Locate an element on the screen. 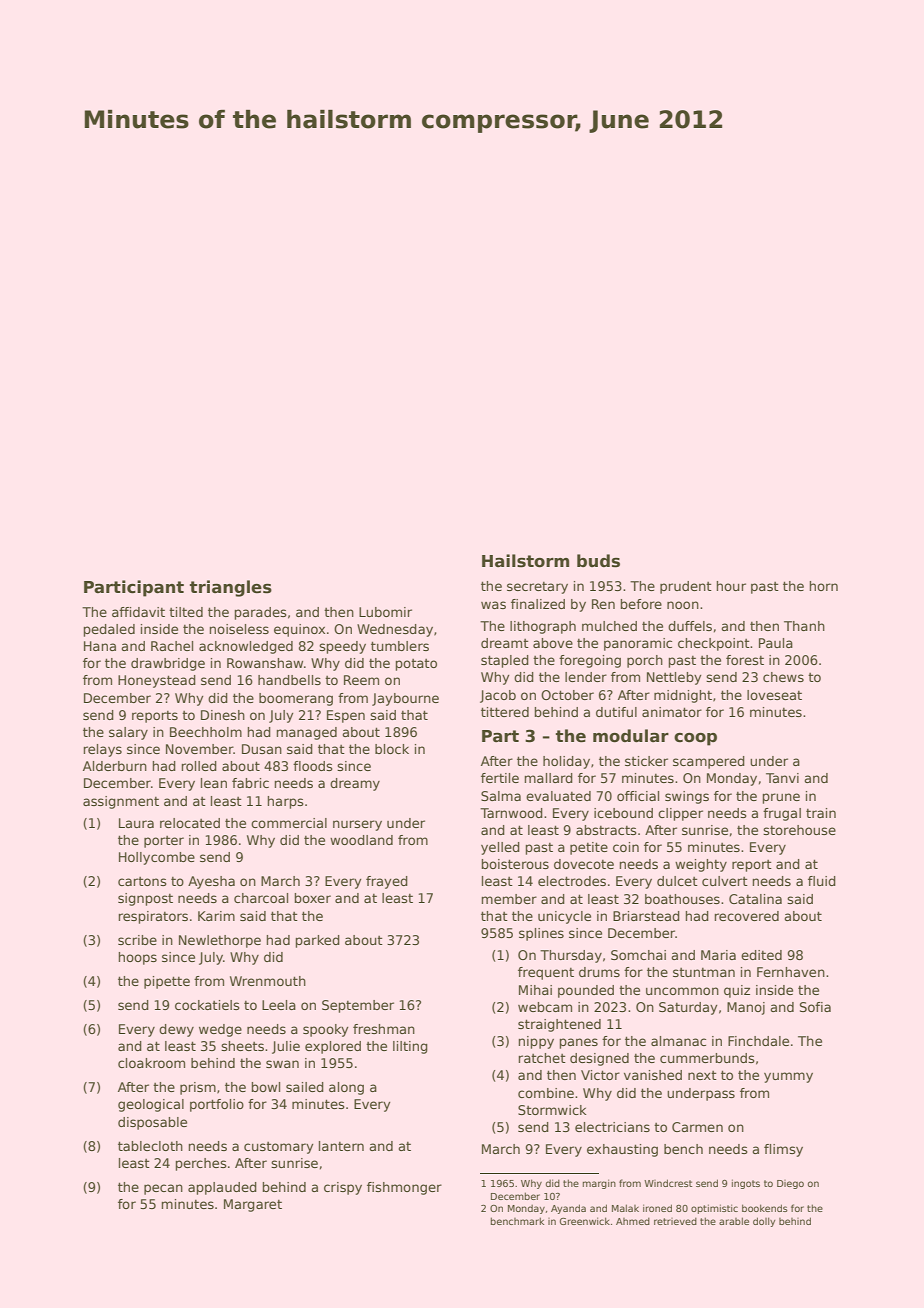 The image size is (924, 1308). triangles is located at coordinates (231, 588).
